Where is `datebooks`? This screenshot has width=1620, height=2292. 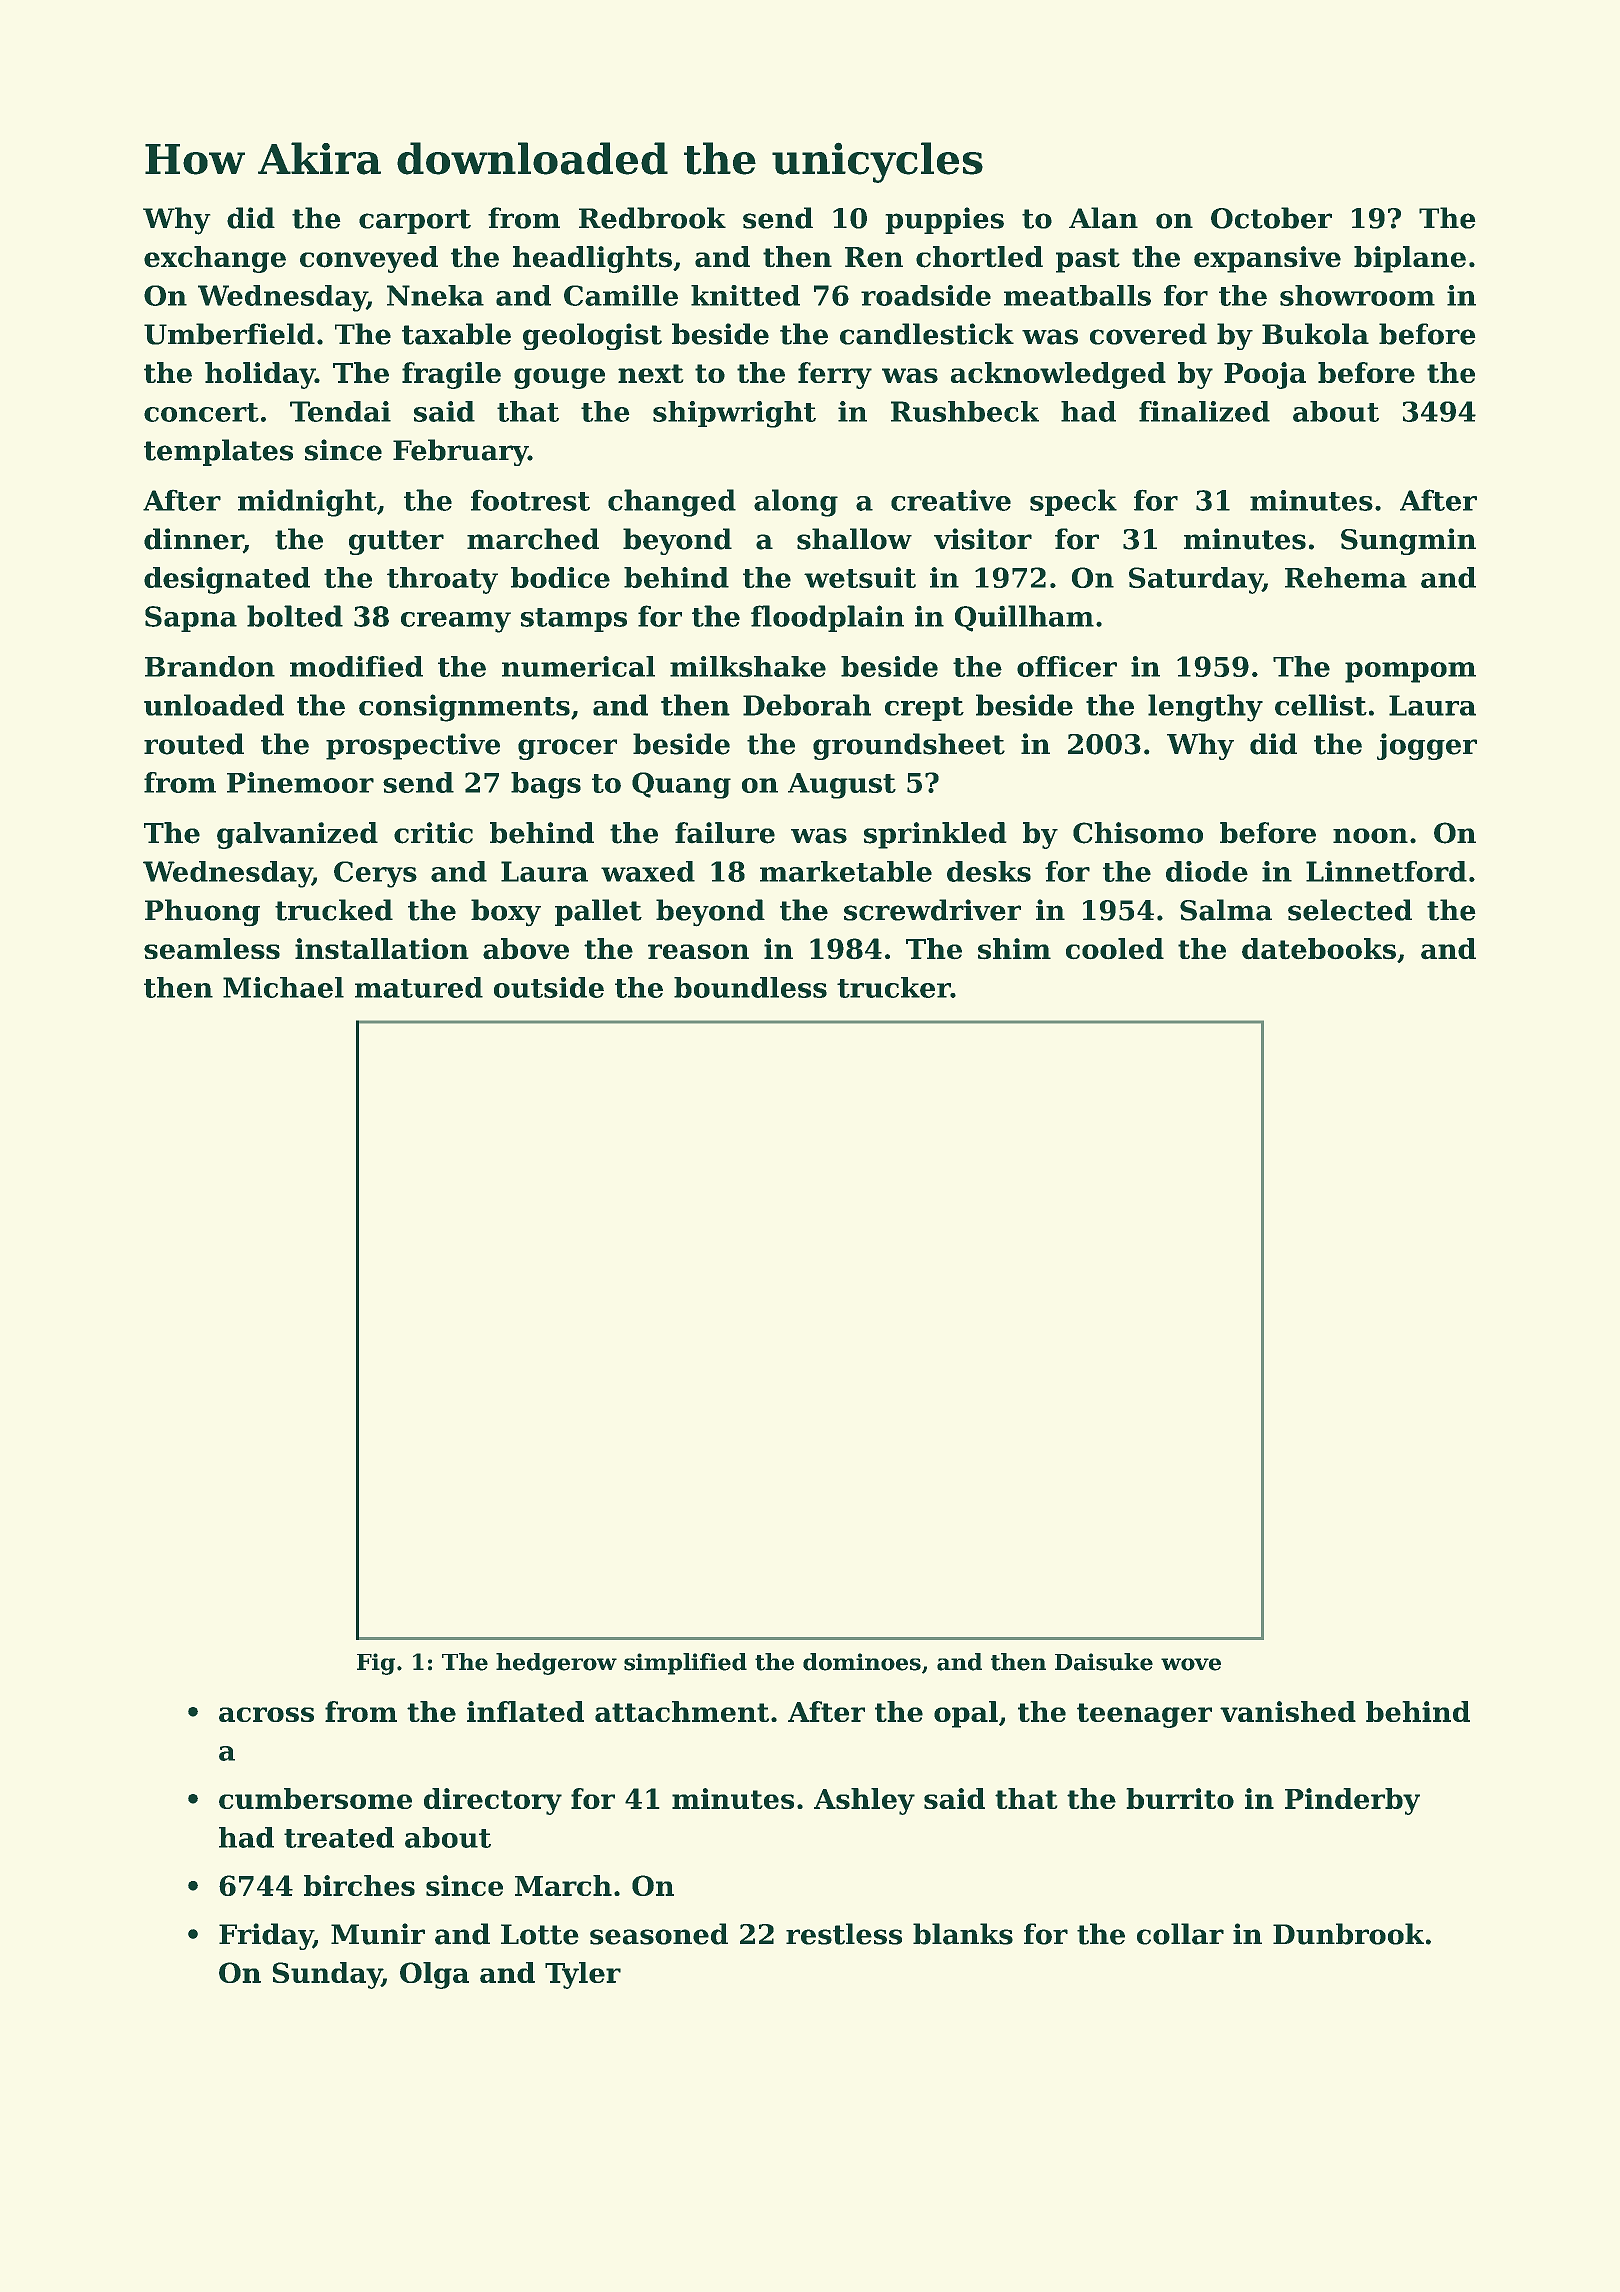 datebooks is located at coordinates (1319, 949).
